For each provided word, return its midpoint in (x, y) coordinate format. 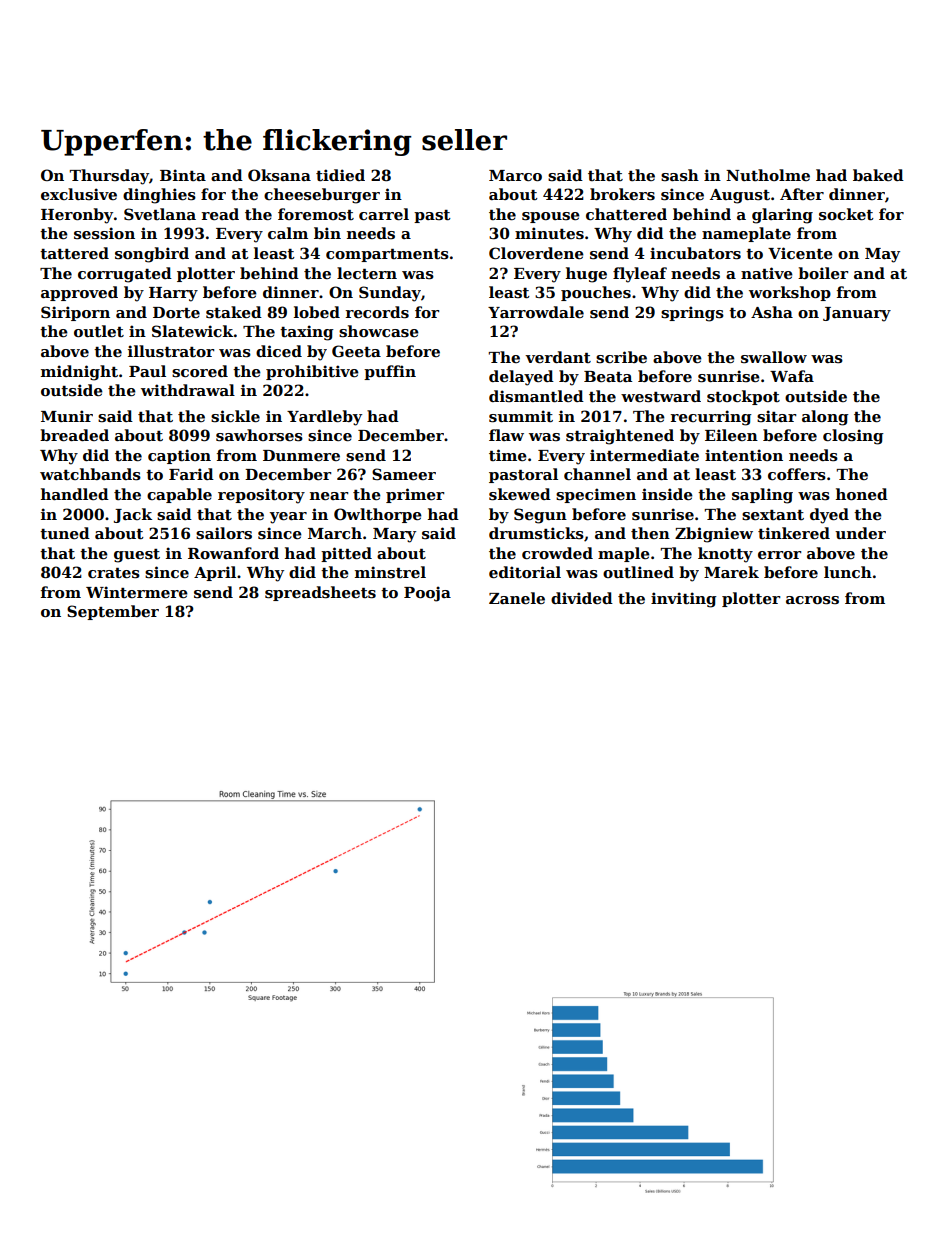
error (779, 555)
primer (415, 495)
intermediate (644, 455)
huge (586, 275)
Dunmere (301, 455)
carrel (384, 214)
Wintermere (137, 592)
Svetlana (160, 214)
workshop (790, 293)
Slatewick (193, 331)
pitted (346, 554)
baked (878, 175)
